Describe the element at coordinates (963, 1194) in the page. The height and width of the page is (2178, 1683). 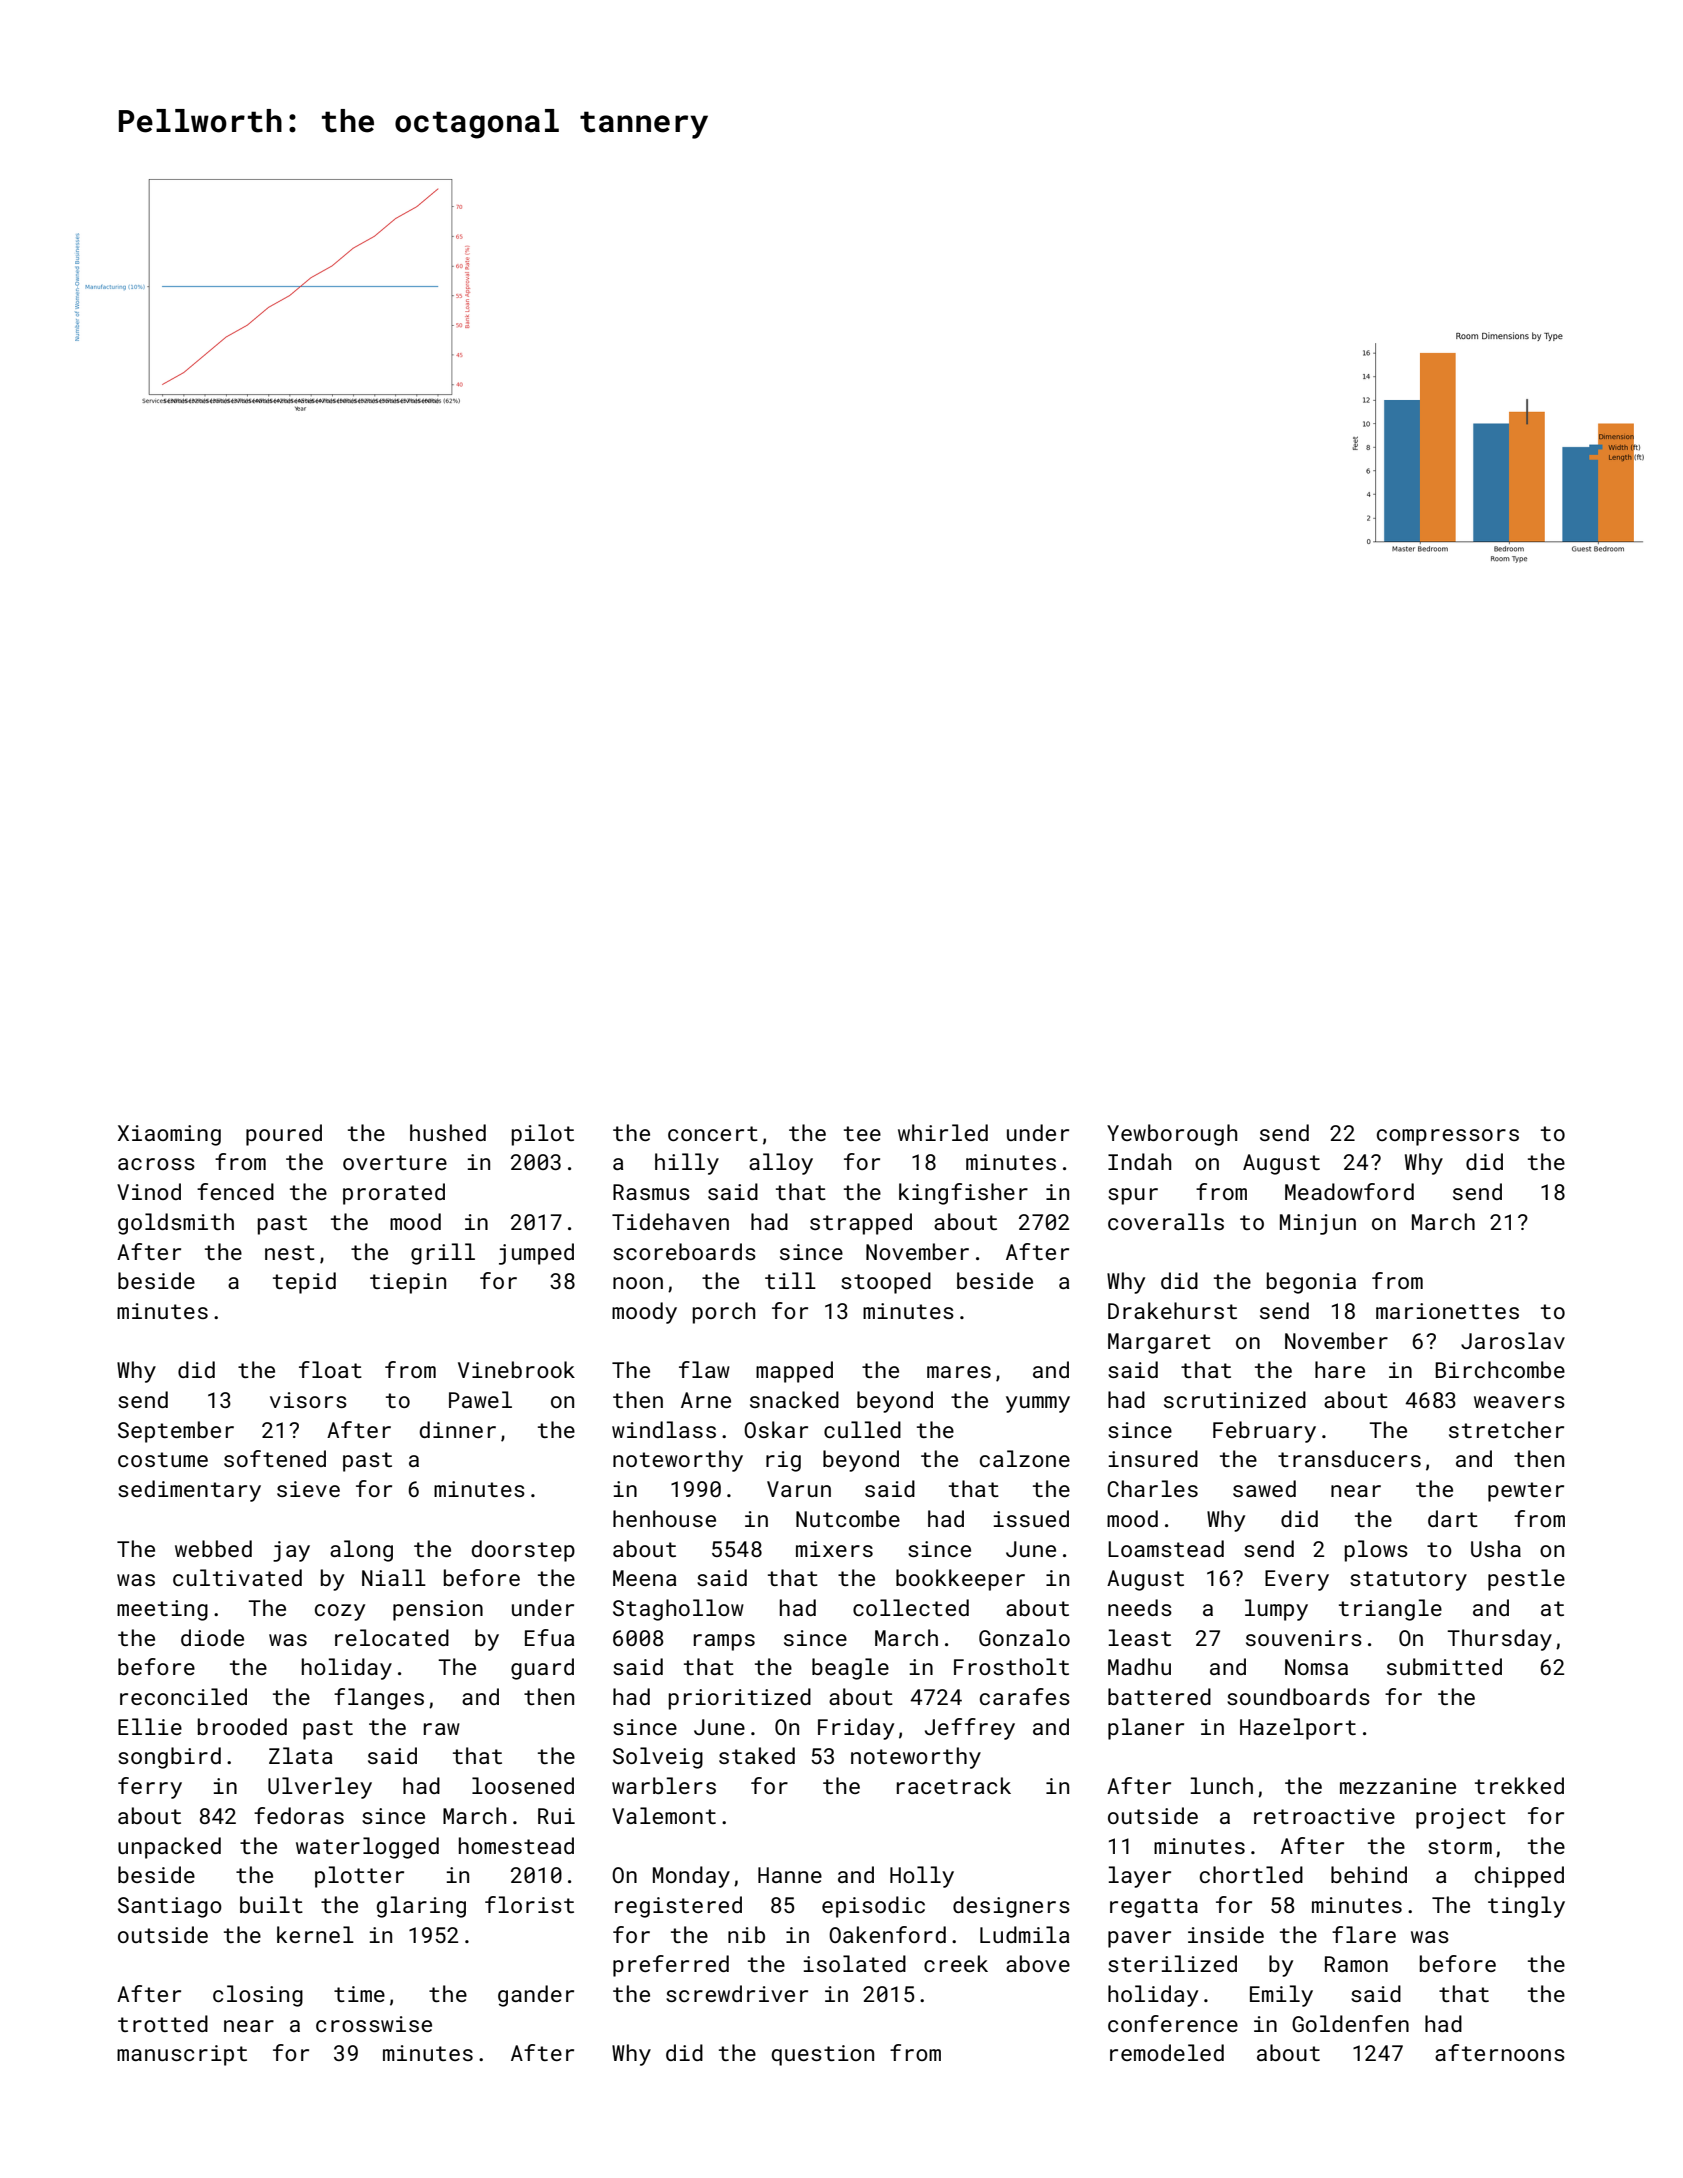
I see `kingfisher` at that location.
